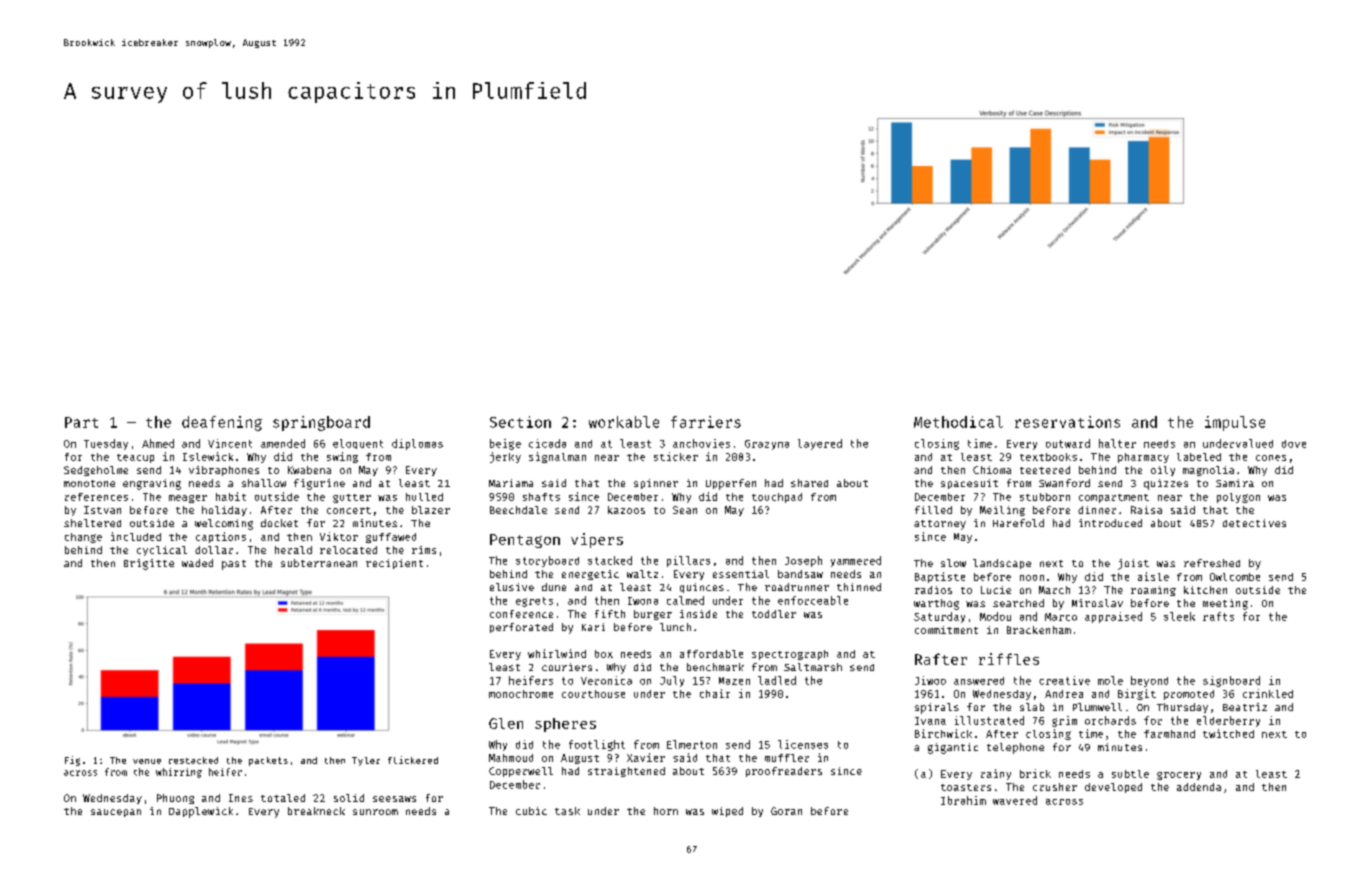  I want to click on refreshed, so click(1212, 563).
